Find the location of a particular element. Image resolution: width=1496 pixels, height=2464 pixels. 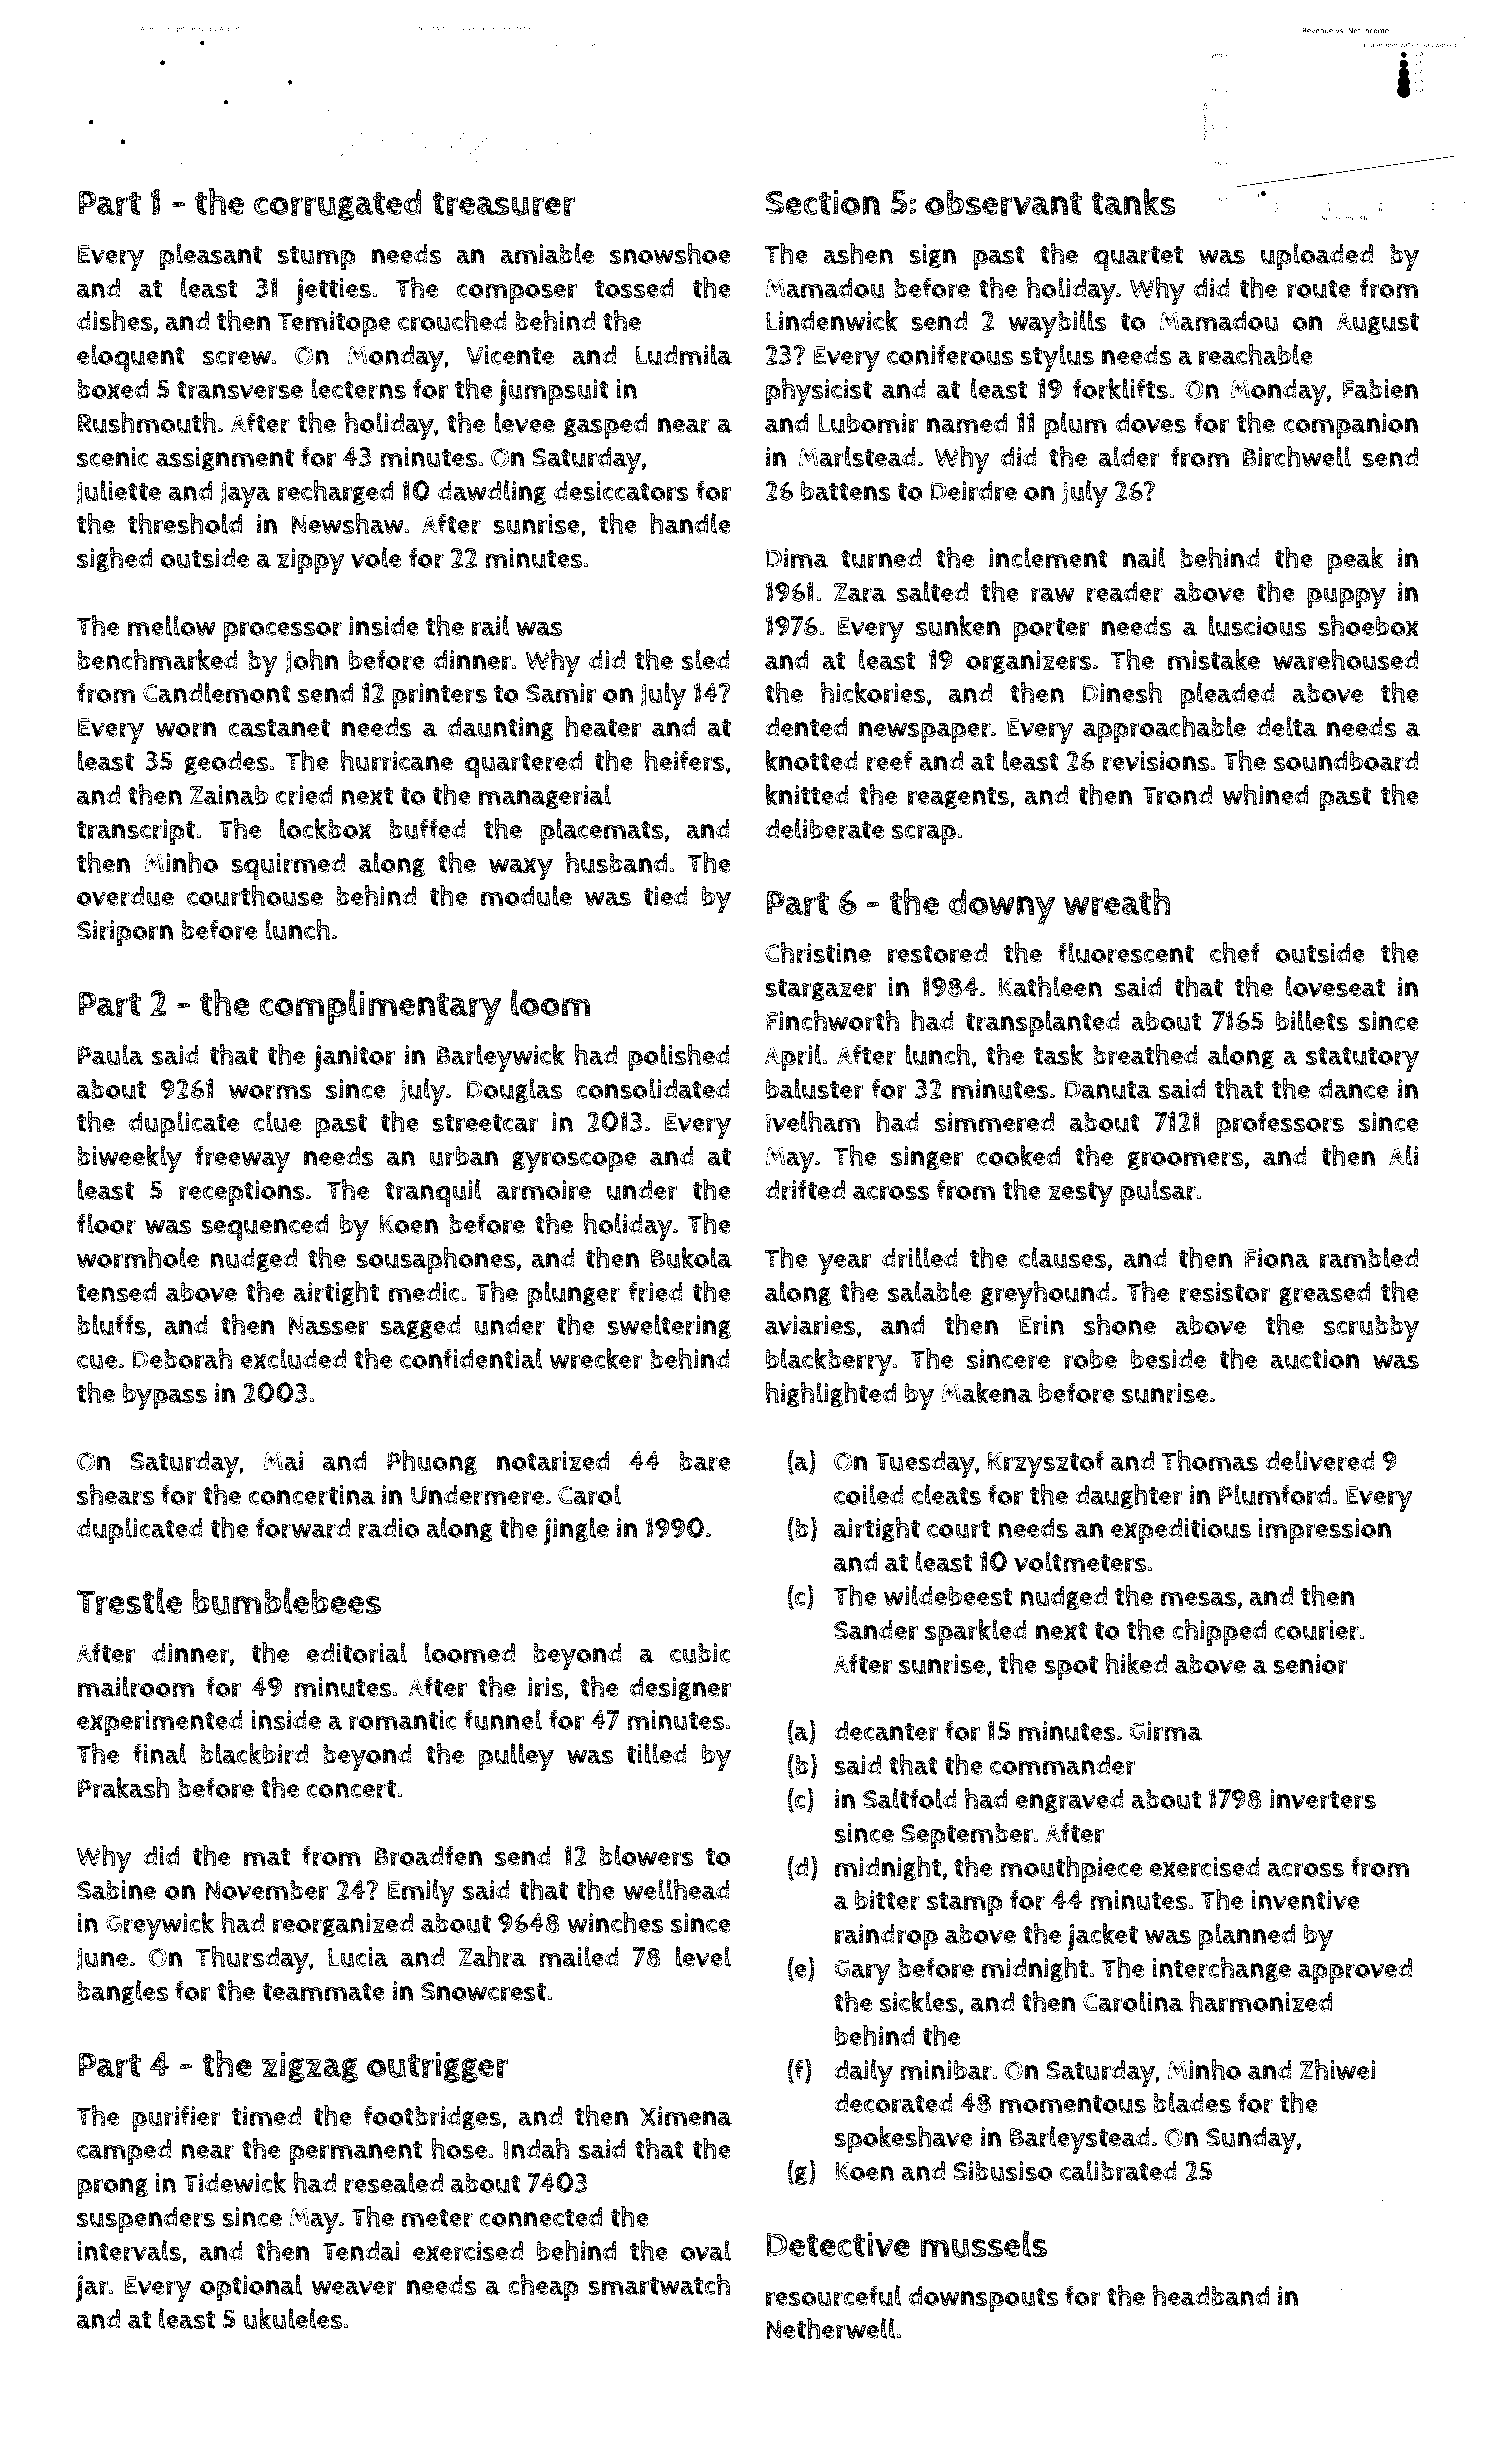

streetcar is located at coordinates (485, 1123).
